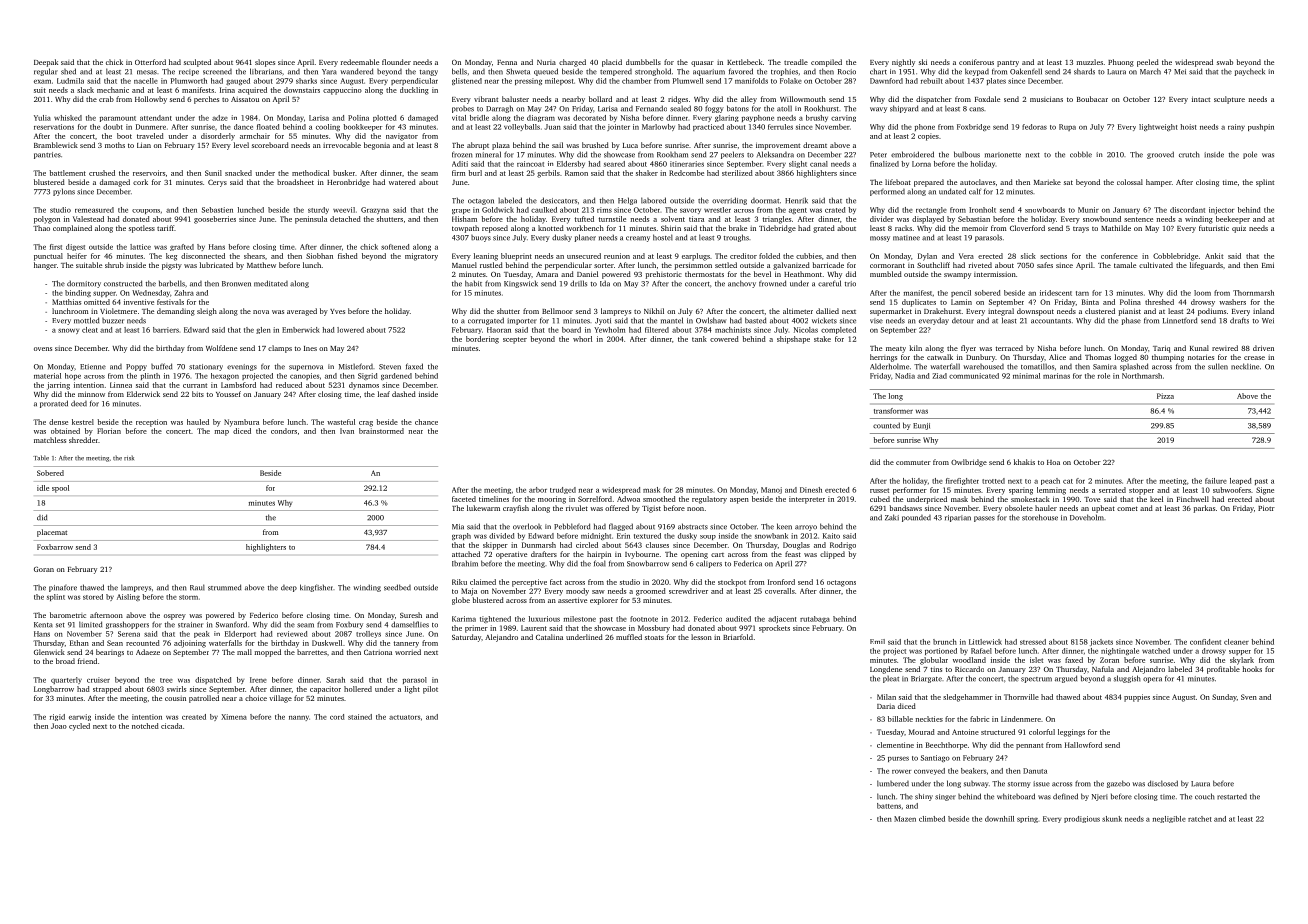 Image resolution: width=1308 pixels, height=924 pixels. What do you see at coordinates (702, 64) in the page?
I see `quasar` at bounding box center [702, 64].
